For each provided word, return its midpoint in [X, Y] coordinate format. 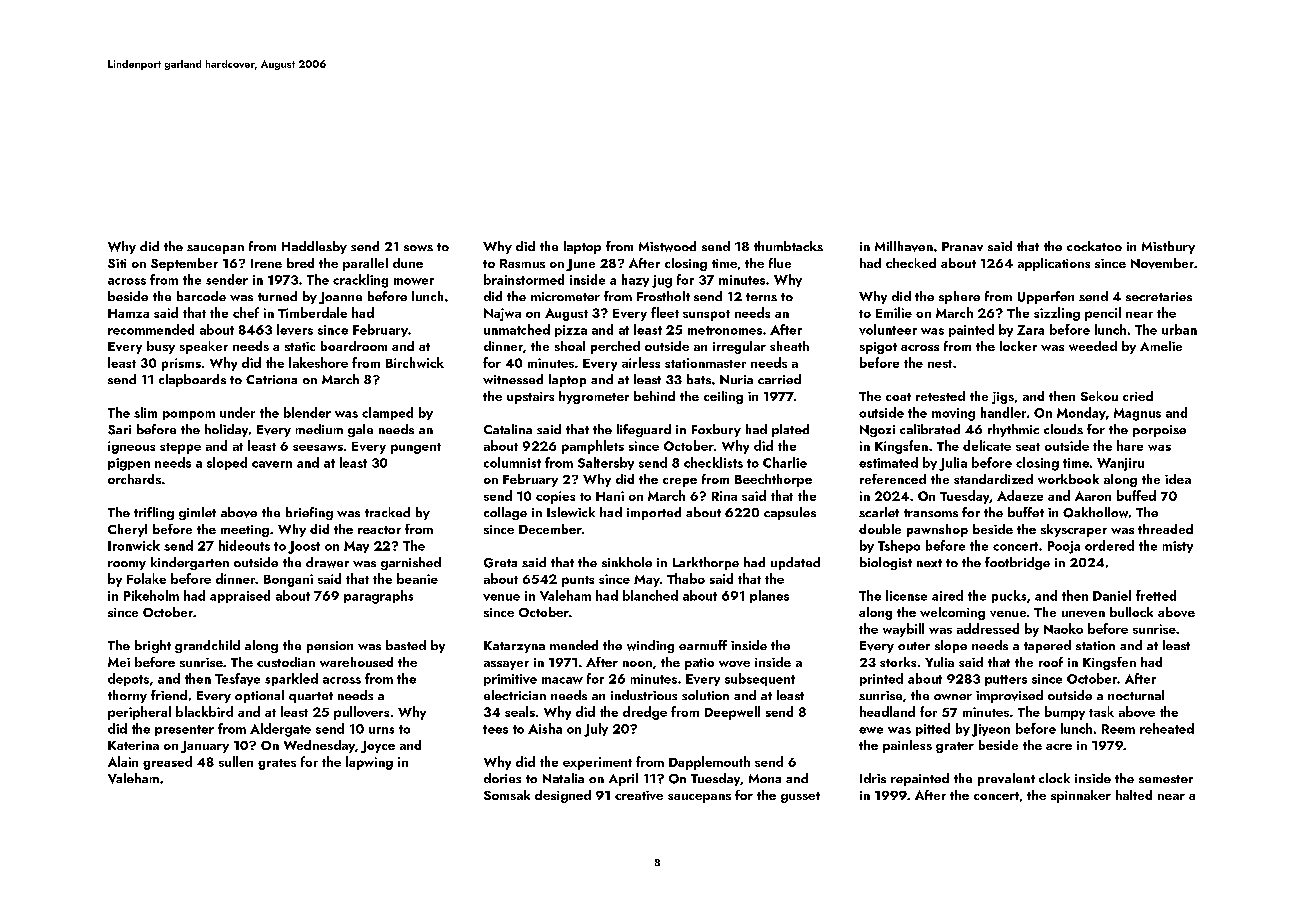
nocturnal [1136, 695]
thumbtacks [788, 246]
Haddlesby [314, 247]
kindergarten [190, 563]
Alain [123, 761]
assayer [506, 665]
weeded [1093, 346]
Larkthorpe [706, 563]
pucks [1009, 596]
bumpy [1065, 713]
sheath [789, 346]
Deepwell [732, 713]
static [300, 346]
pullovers [361, 713]
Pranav [962, 246]
